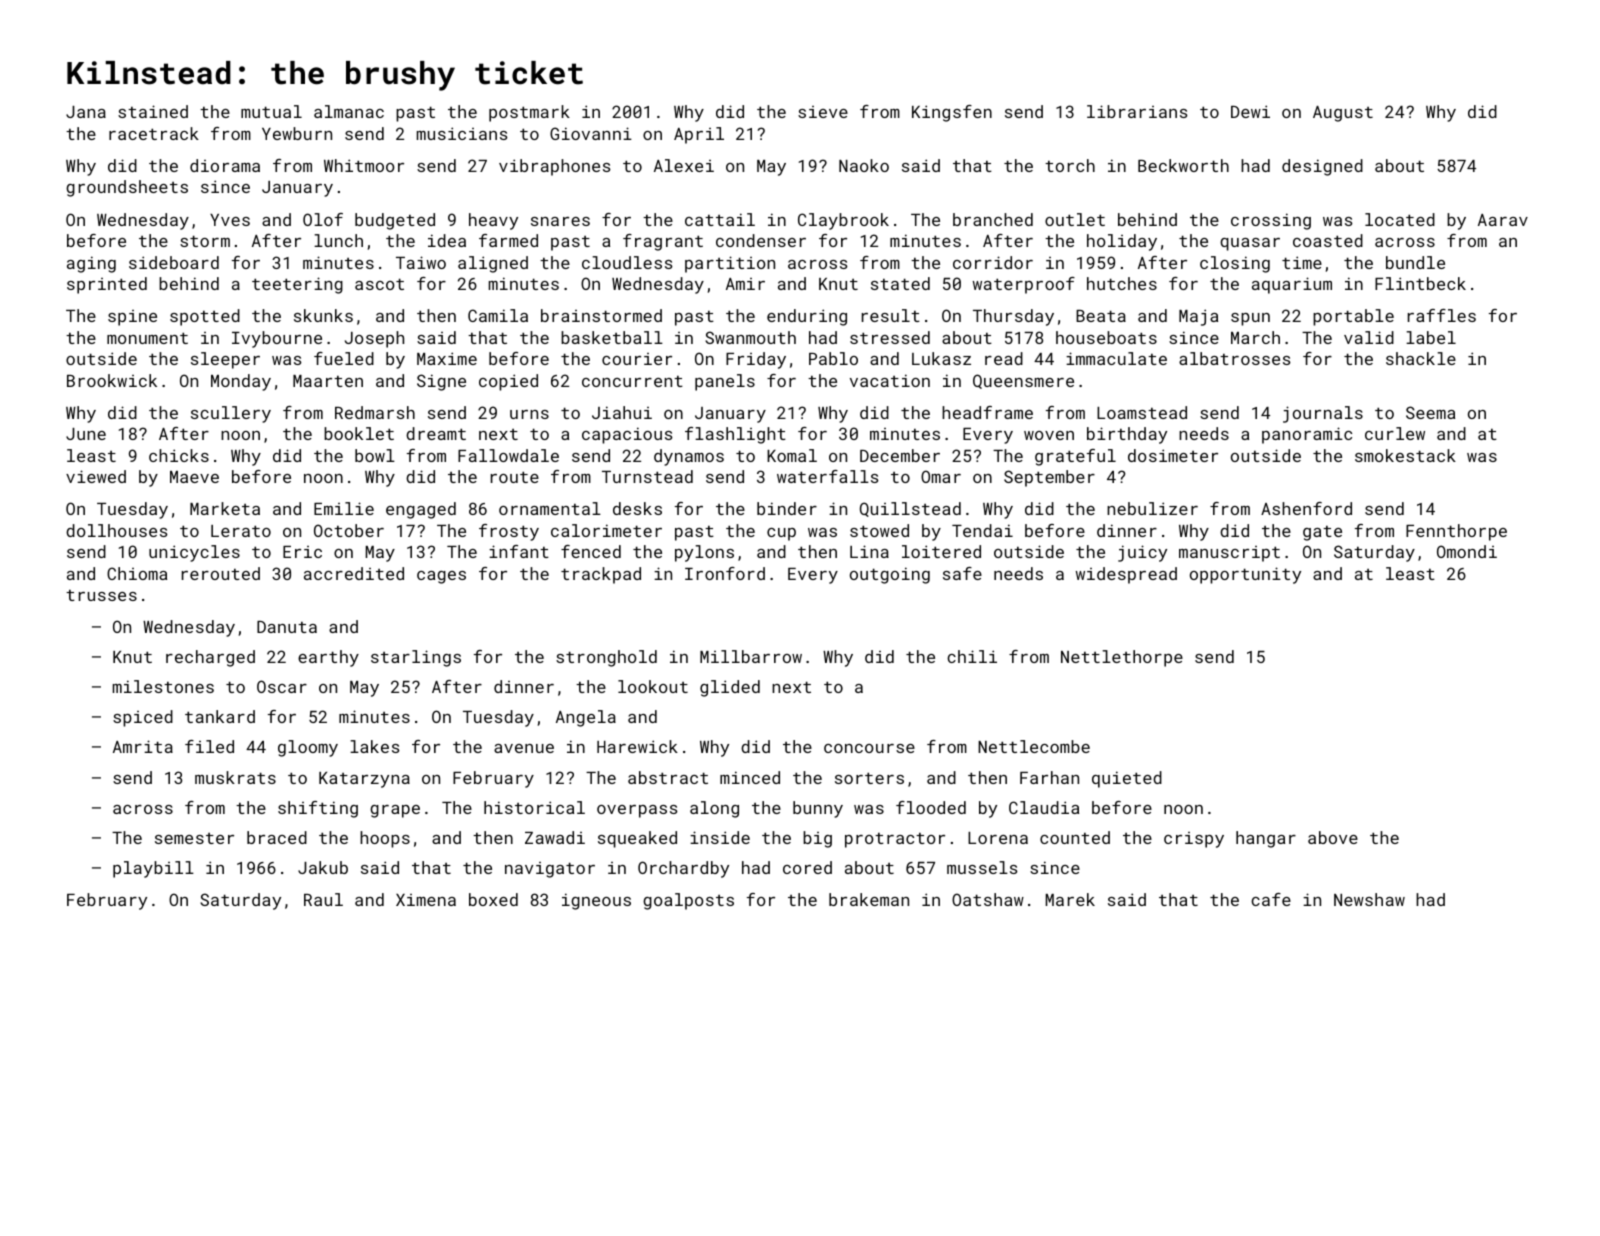  What do you see at coordinates (91, 264) in the page?
I see `aging` at bounding box center [91, 264].
